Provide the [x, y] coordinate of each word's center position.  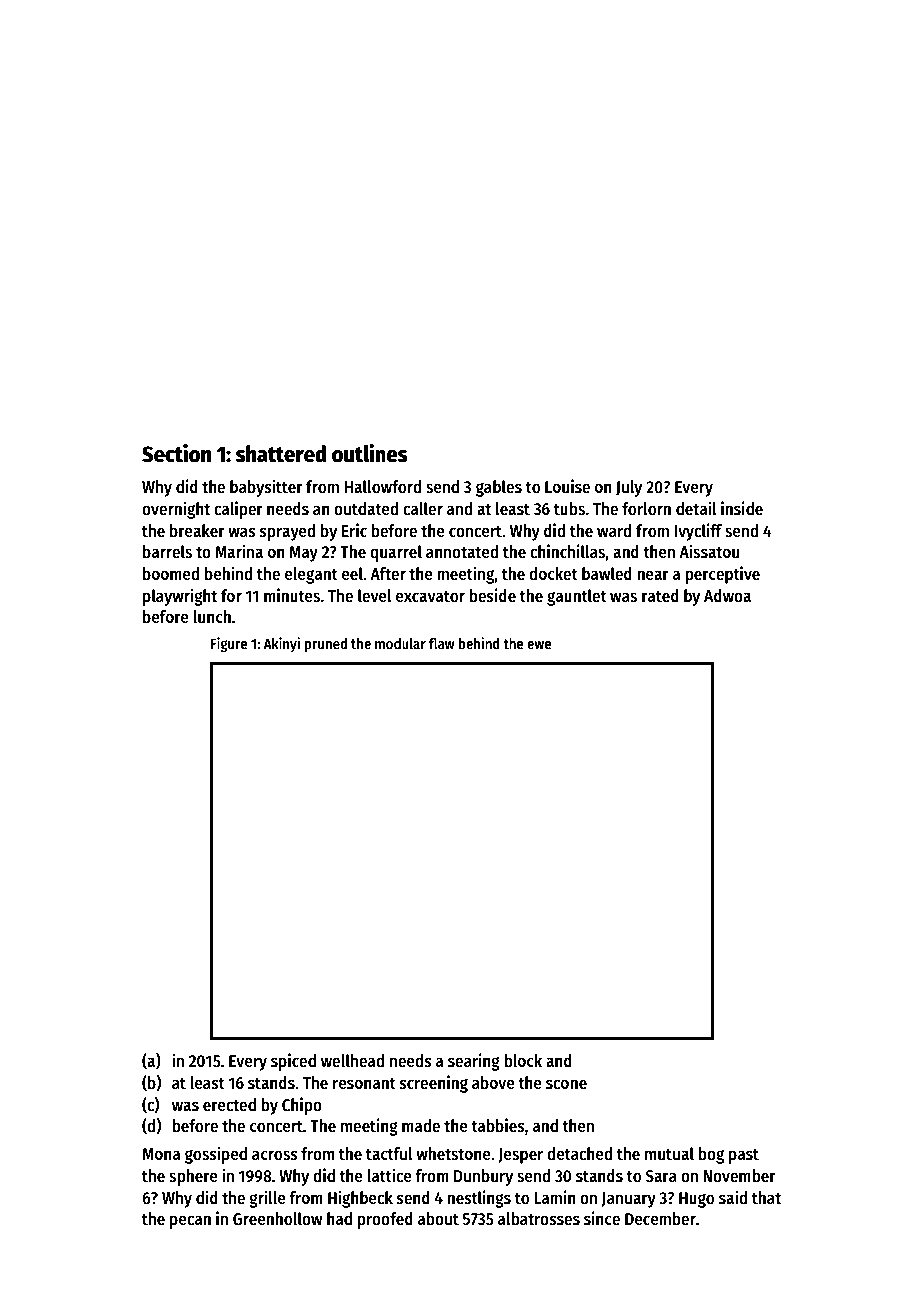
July [629, 488]
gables [499, 488]
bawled [607, 574]
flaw [442, 643]
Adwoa [727, 596]
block [523, 1061]
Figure [229, 644]
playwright [180, 597]
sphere [193, 1177]
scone [566, 1084]
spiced [293, 1062]
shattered [281, 454]
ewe [539, 645]
